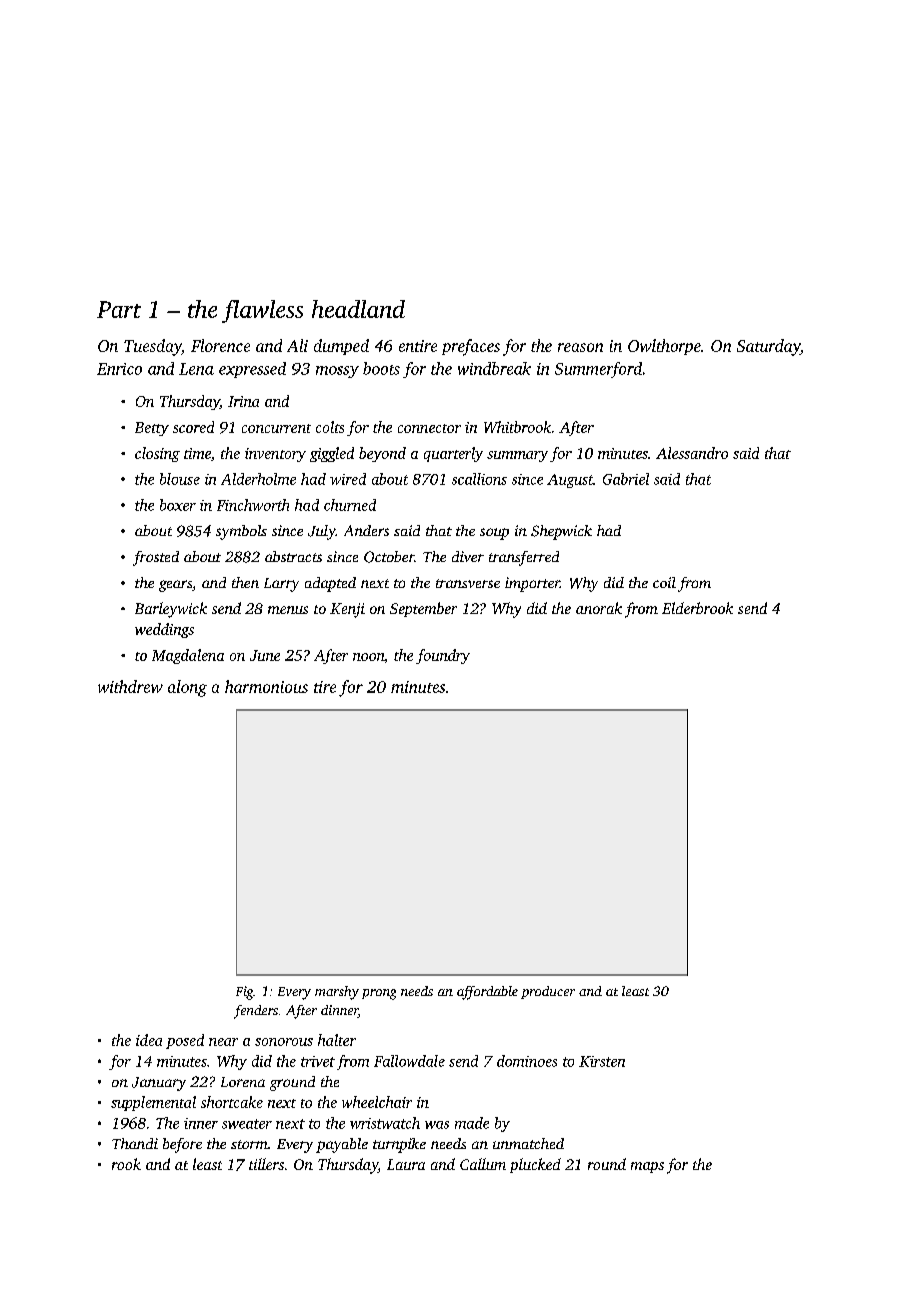 Image resolution: width=924 pixels, height=1311 pixels. What do you see at coordinates (130, 686) in the screenshot?
I see `withdrew` at bounding box center [130, 686].
